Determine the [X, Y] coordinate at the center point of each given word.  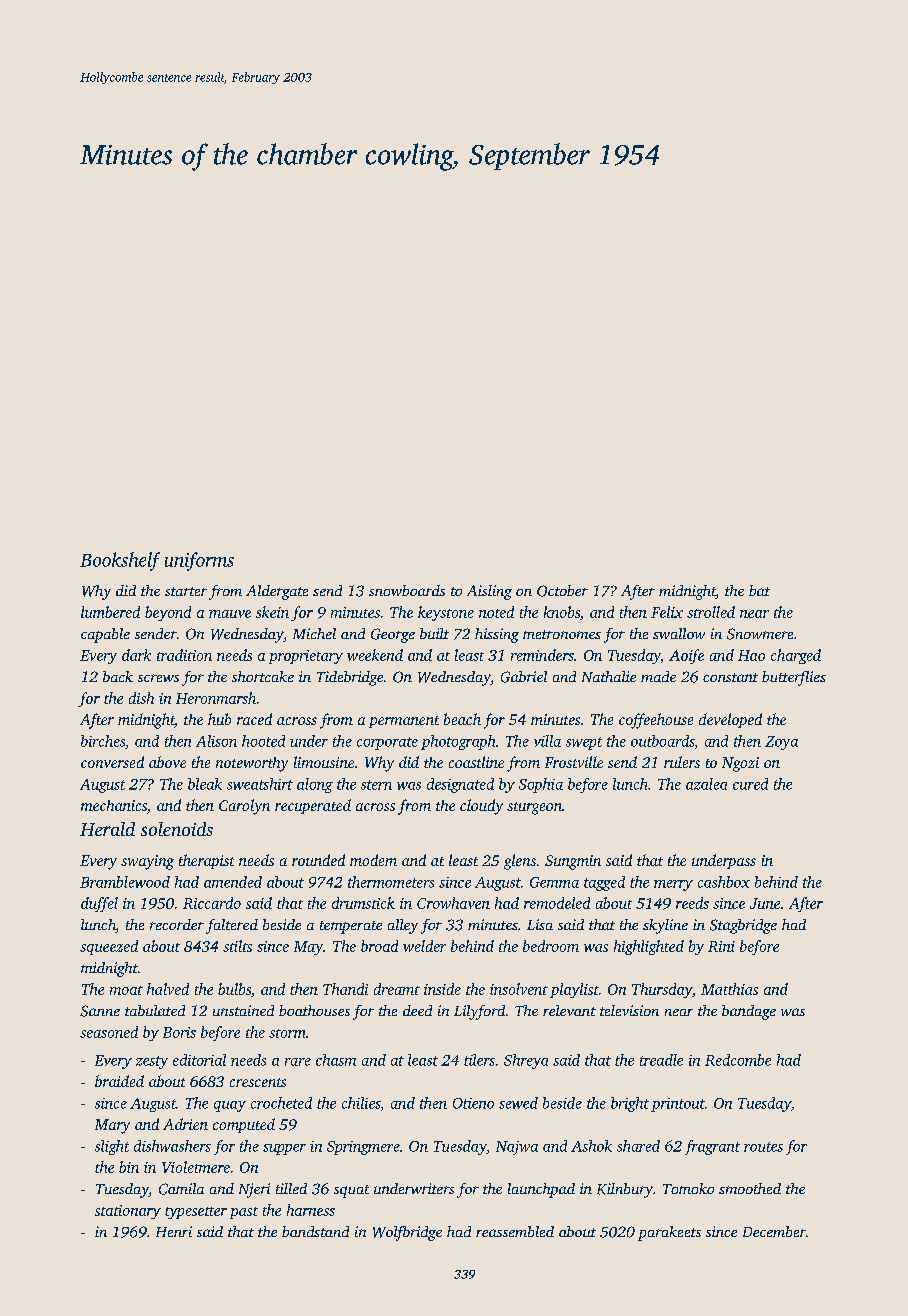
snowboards [407, 590]
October [562, 591]
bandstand [315, 1231]
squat [351, 1191]
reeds [692, 903]
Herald [107, 829]
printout [678, 1105]
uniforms [199, 561]
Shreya [526, 1061]
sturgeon [534, 808]
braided [119, 1081]
